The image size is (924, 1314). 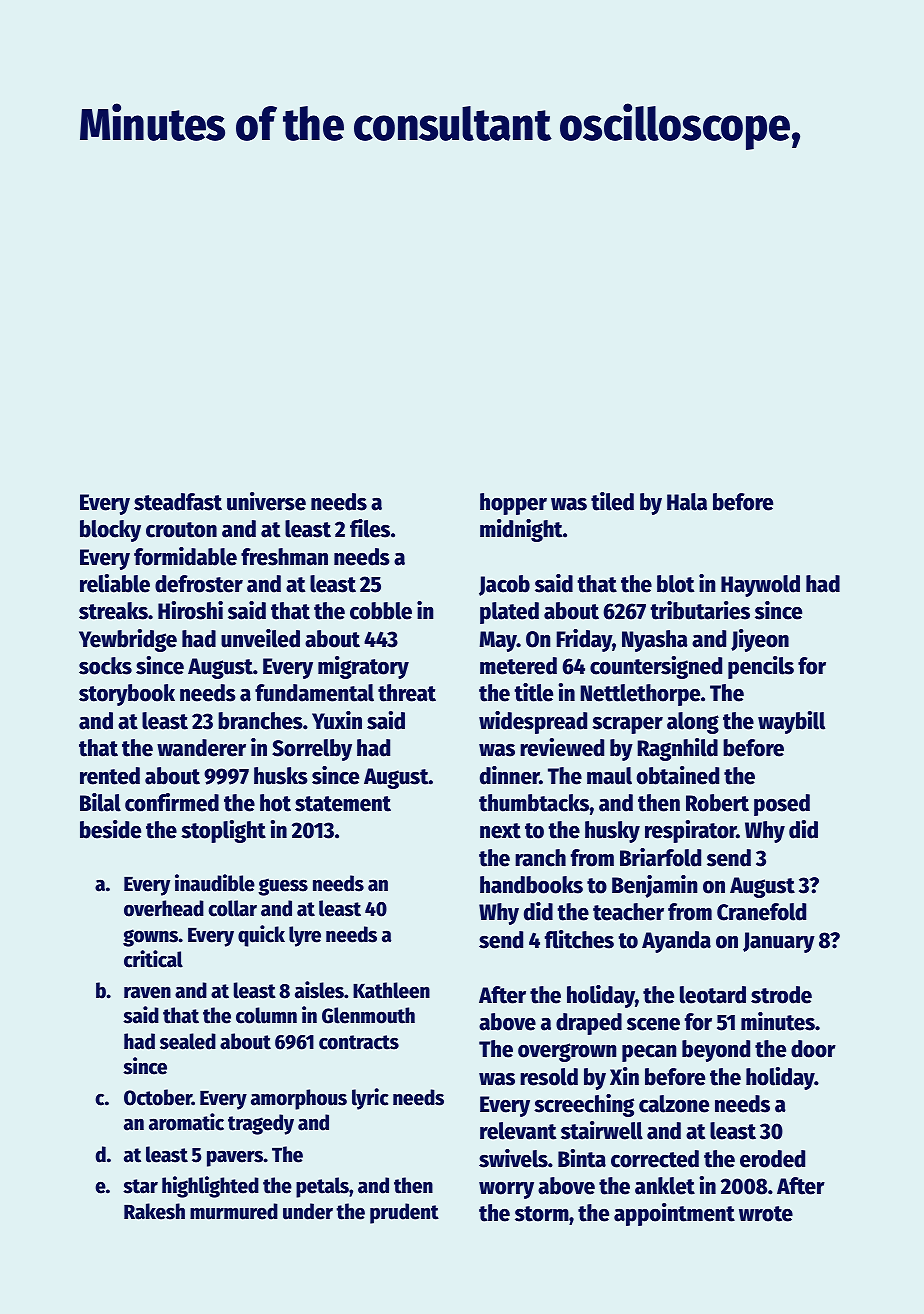 I want to click on steadfast, so click(x=178, y=502).
